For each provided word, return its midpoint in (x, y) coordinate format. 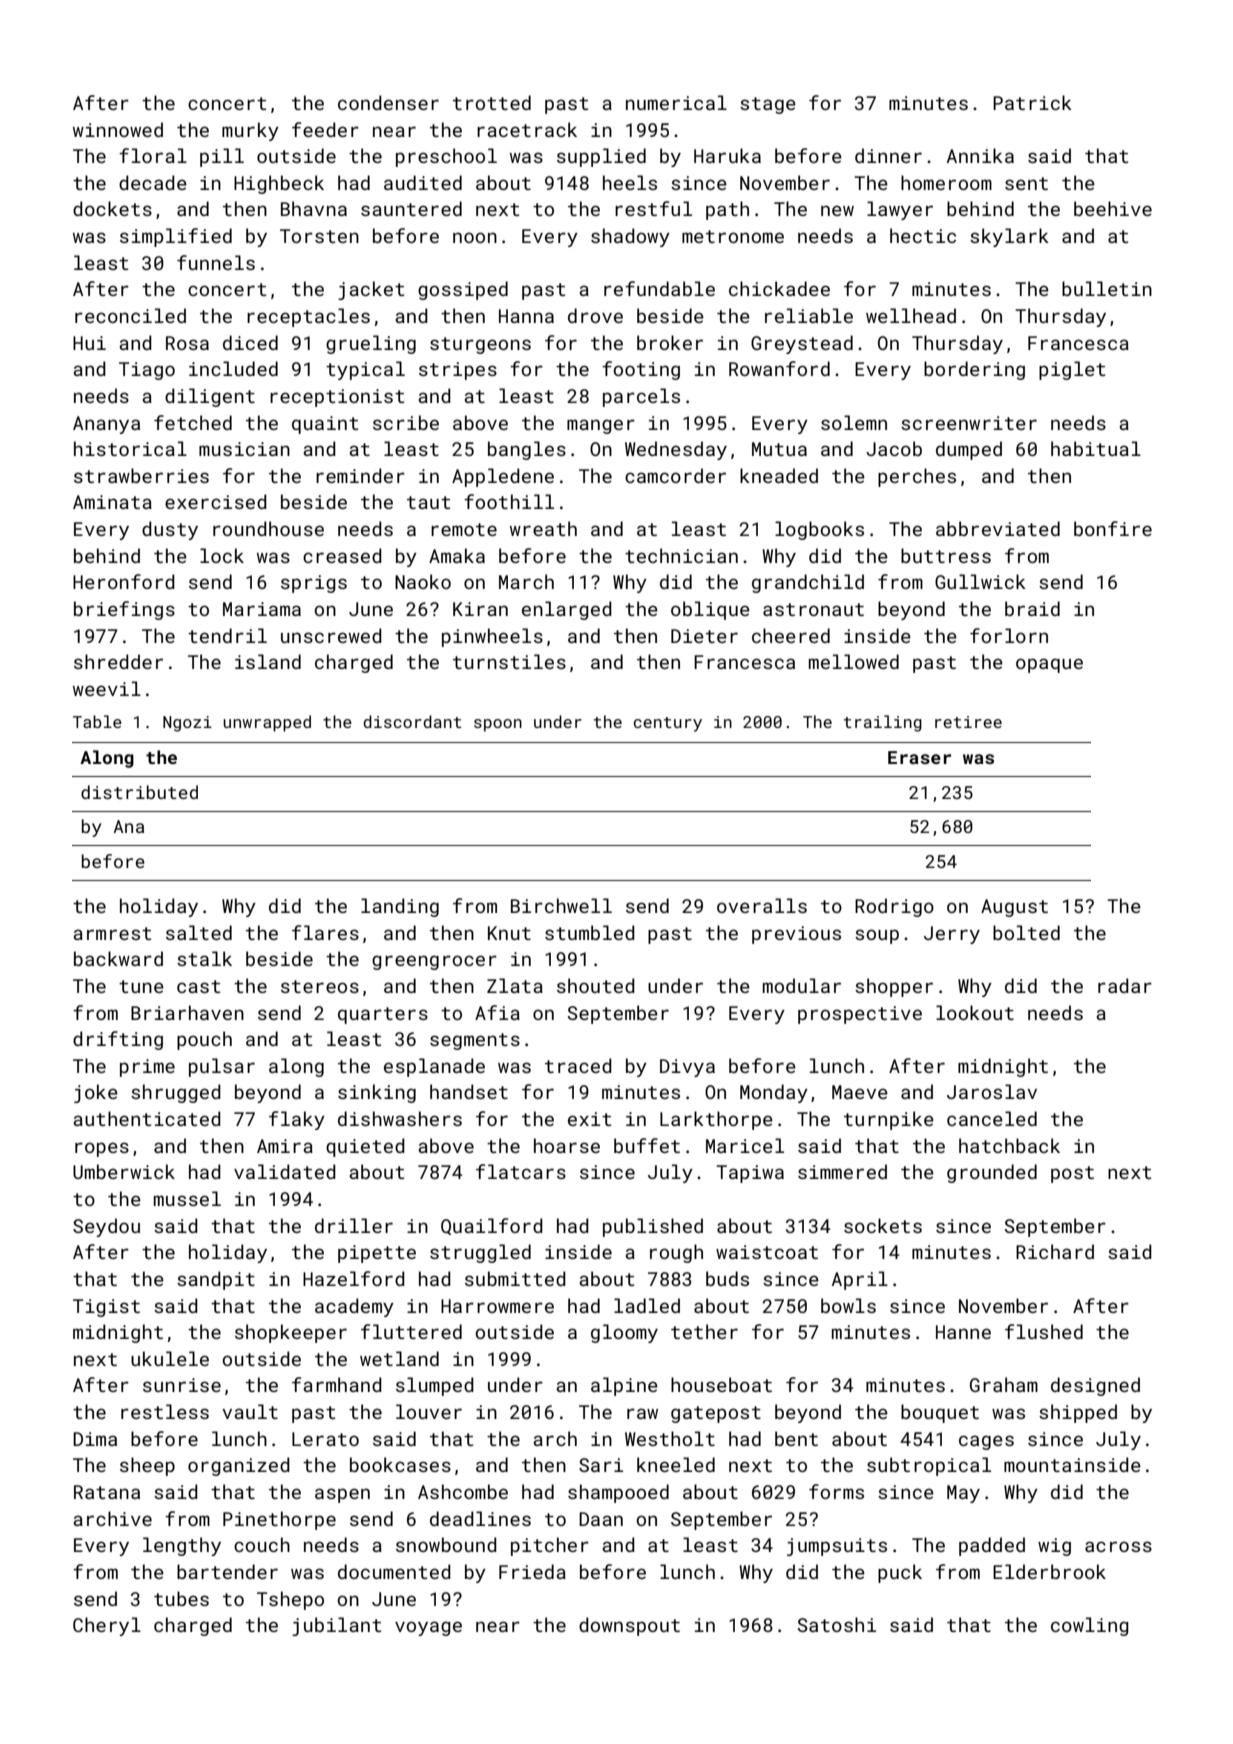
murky (250, 131)
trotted (492, 102)
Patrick (1032, 102)
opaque (1049, 665)
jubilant (336, 1626)
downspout (629, 1626)
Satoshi (837, 1624)
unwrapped (267, 723)
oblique (710, 610)
